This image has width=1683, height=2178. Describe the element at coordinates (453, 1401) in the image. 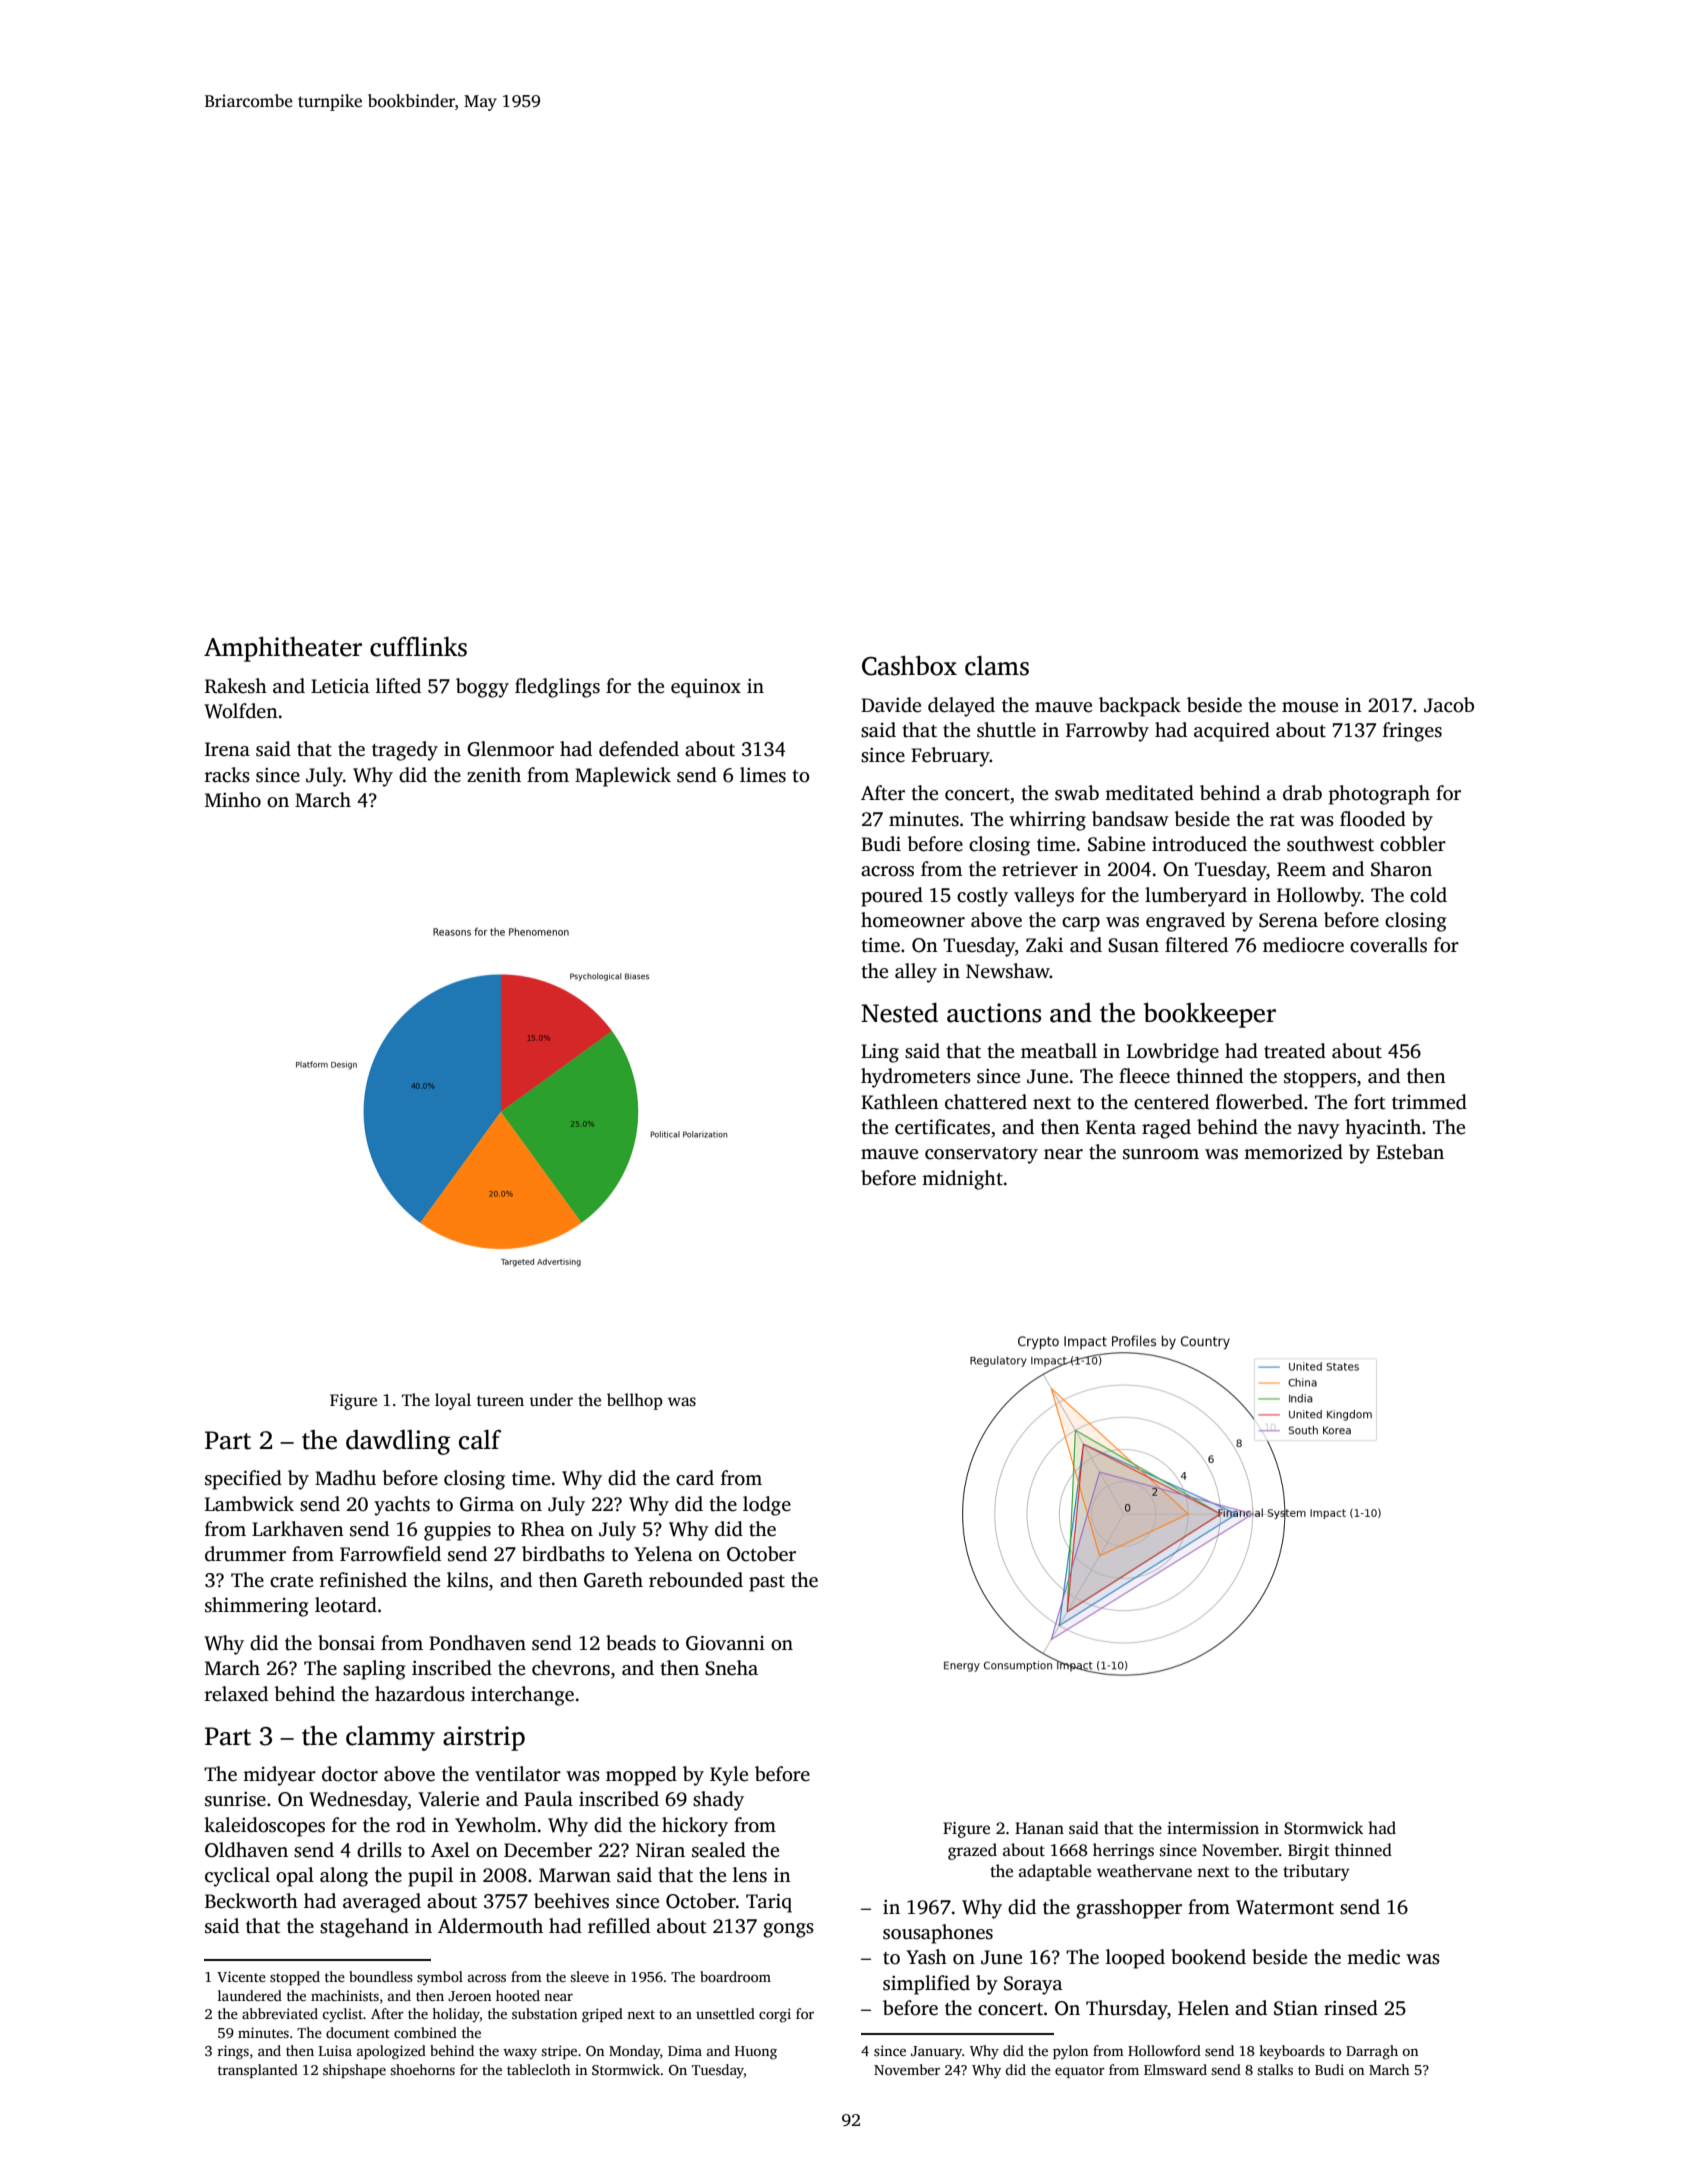

I see `loyal` at that location.
